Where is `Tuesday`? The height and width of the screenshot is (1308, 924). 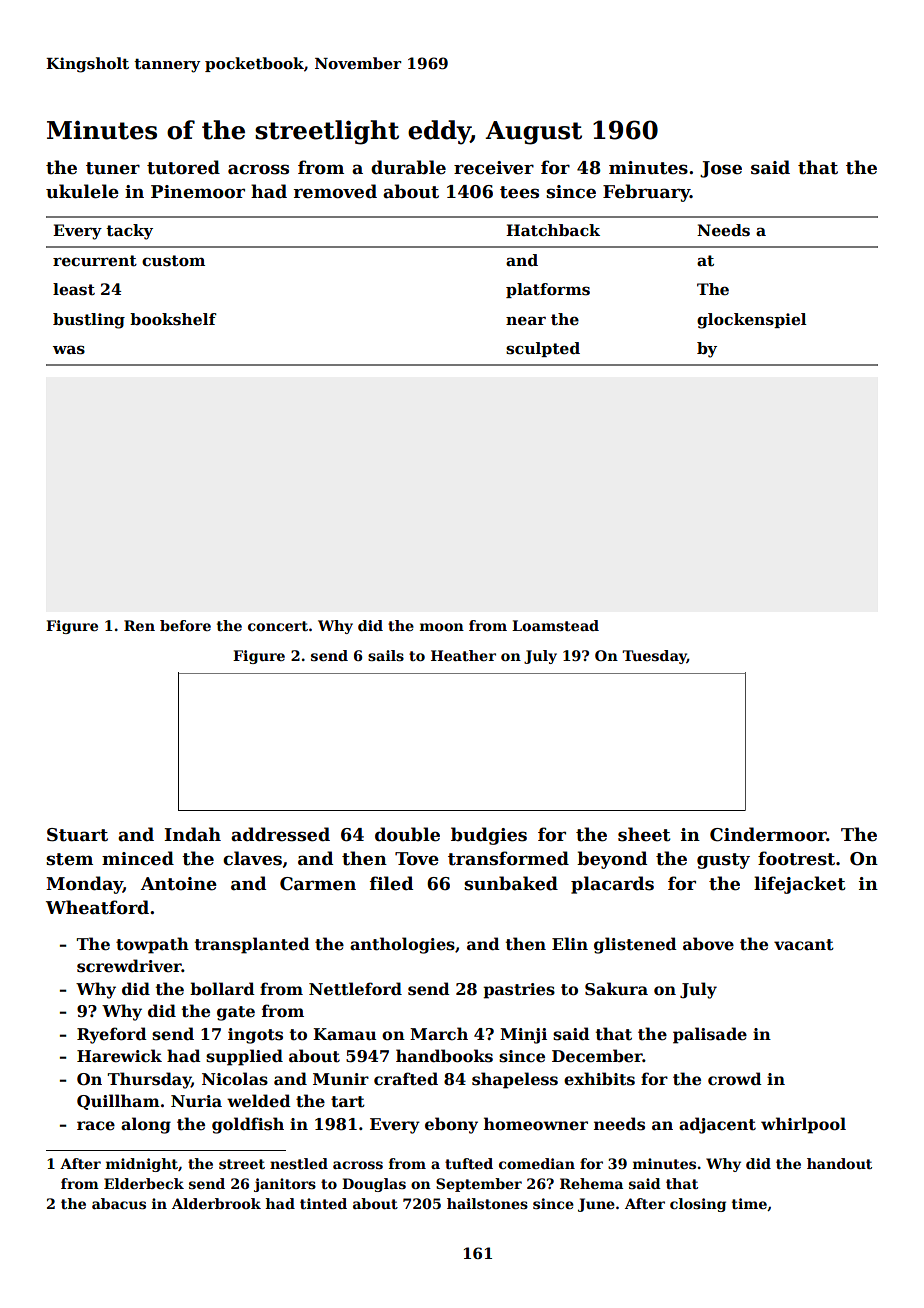
Tuesday is located at coordinates (654, 657).
